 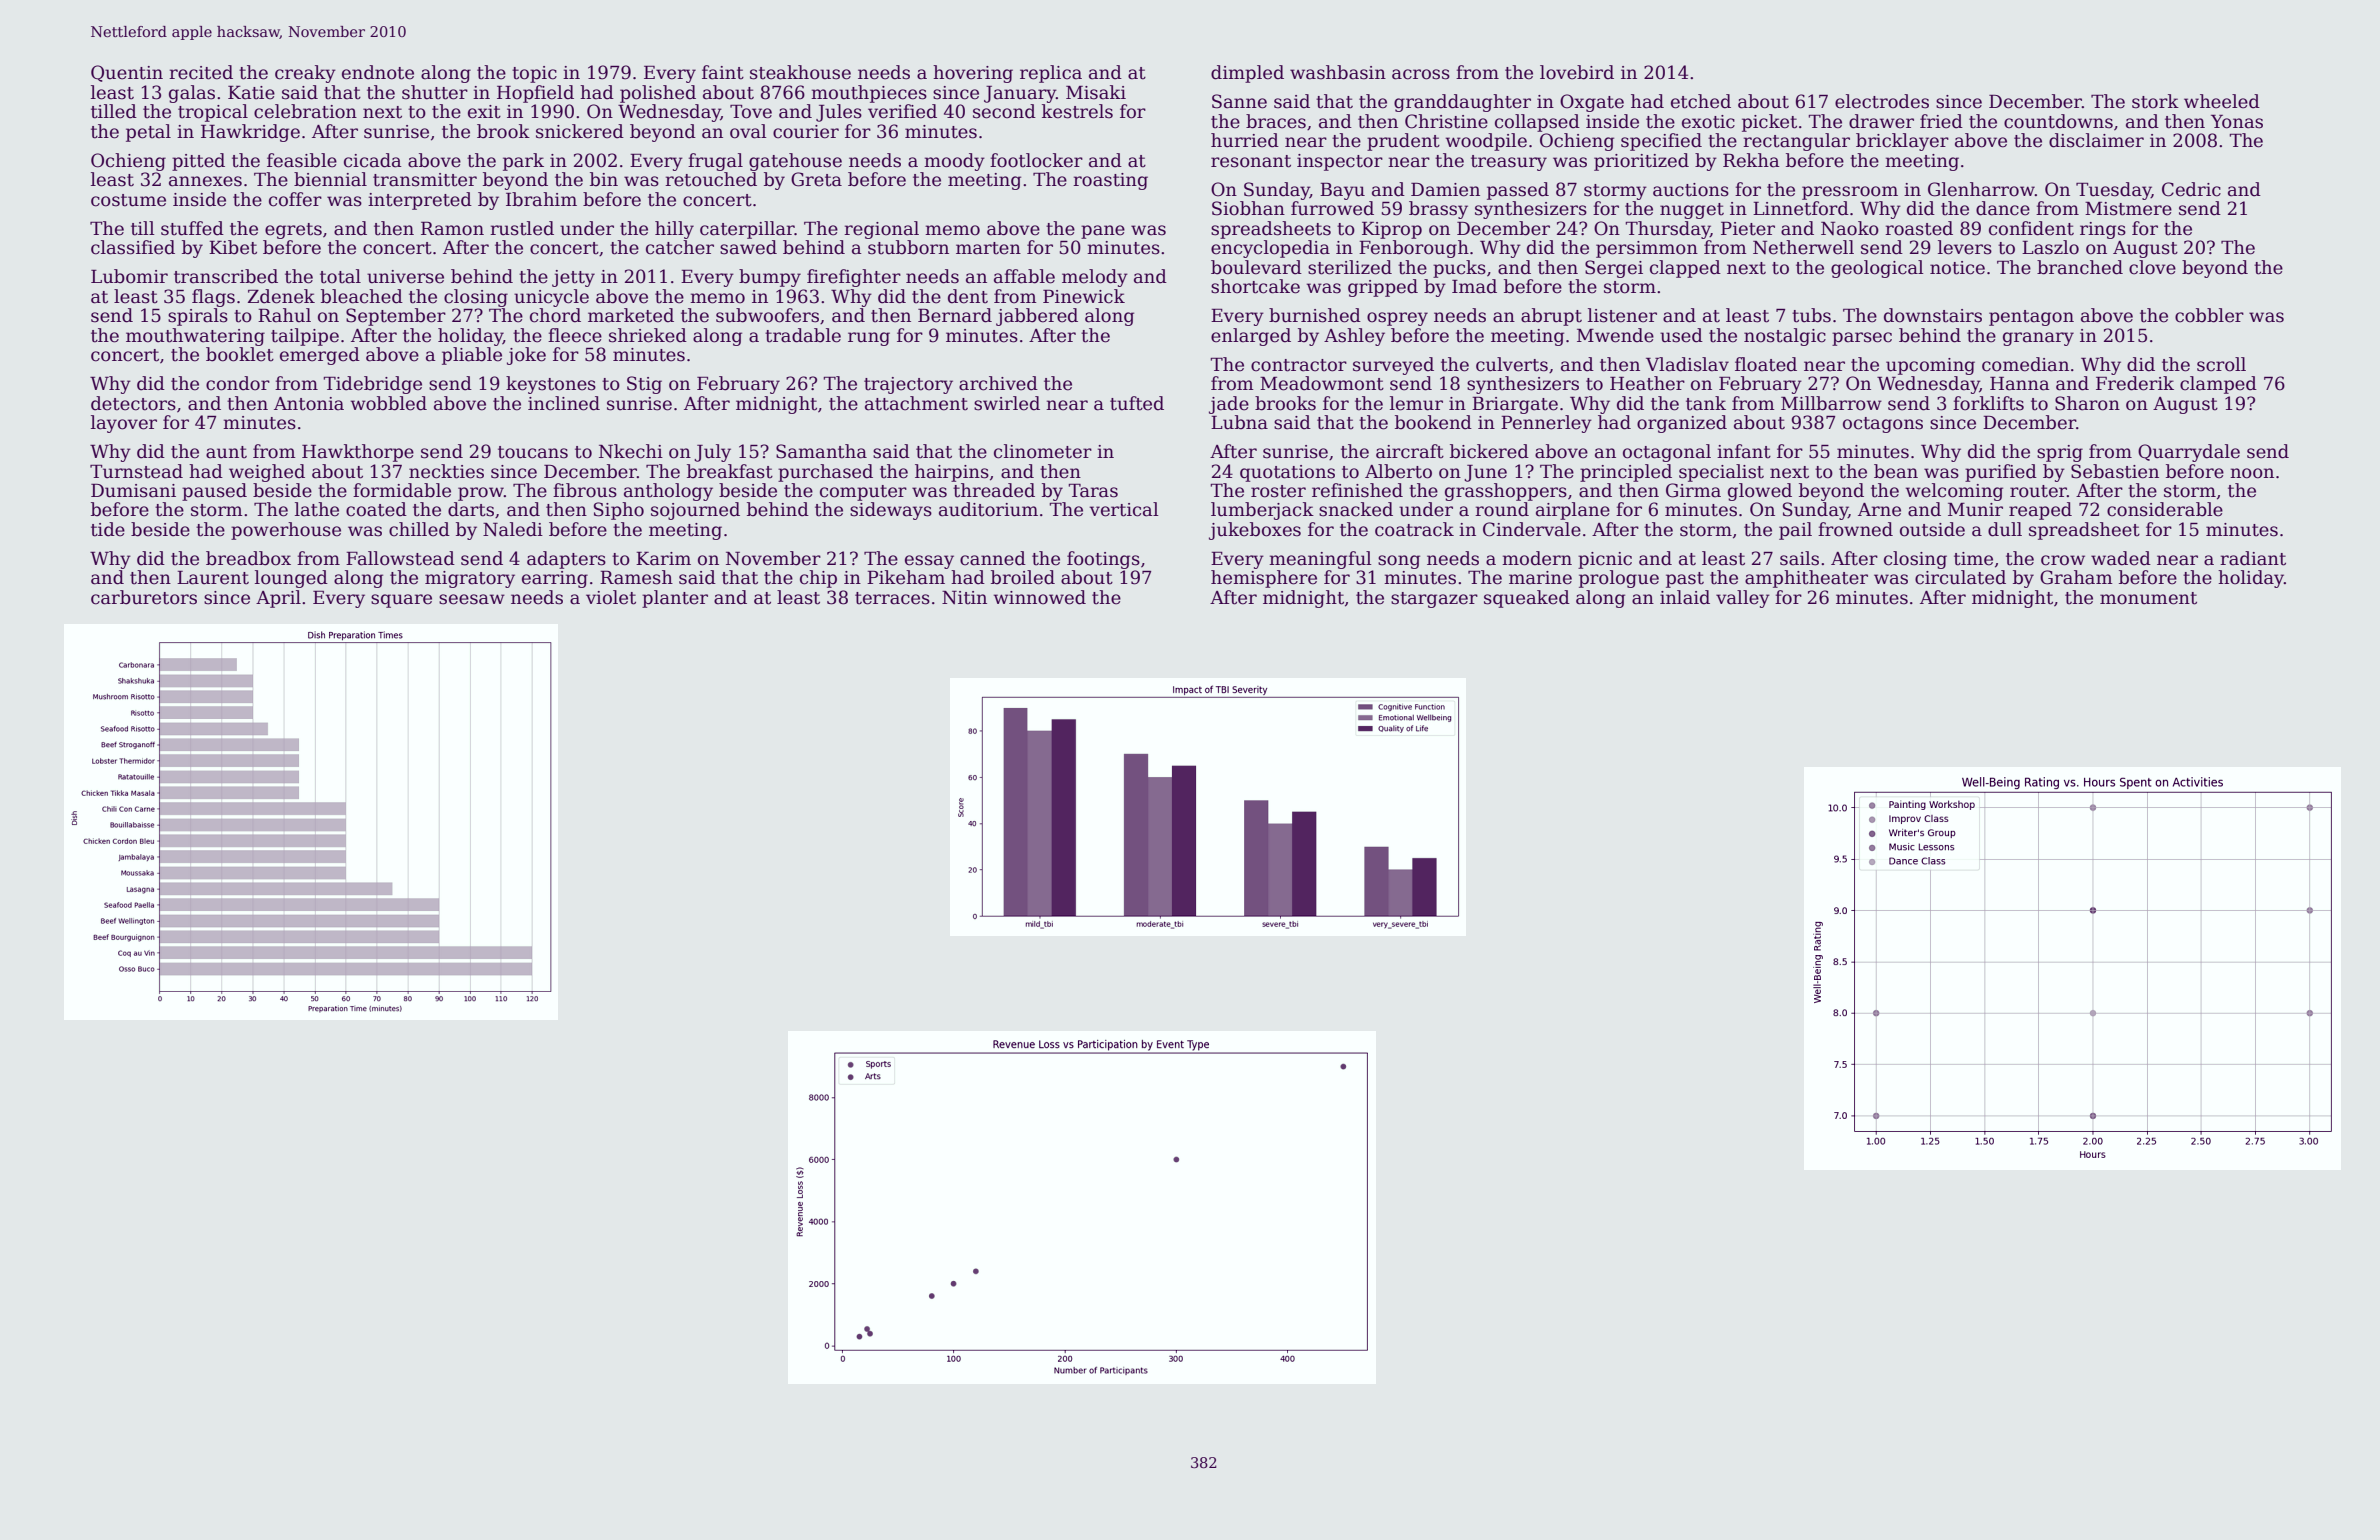 I want to click on picket, so click(x=1769, y=123).
